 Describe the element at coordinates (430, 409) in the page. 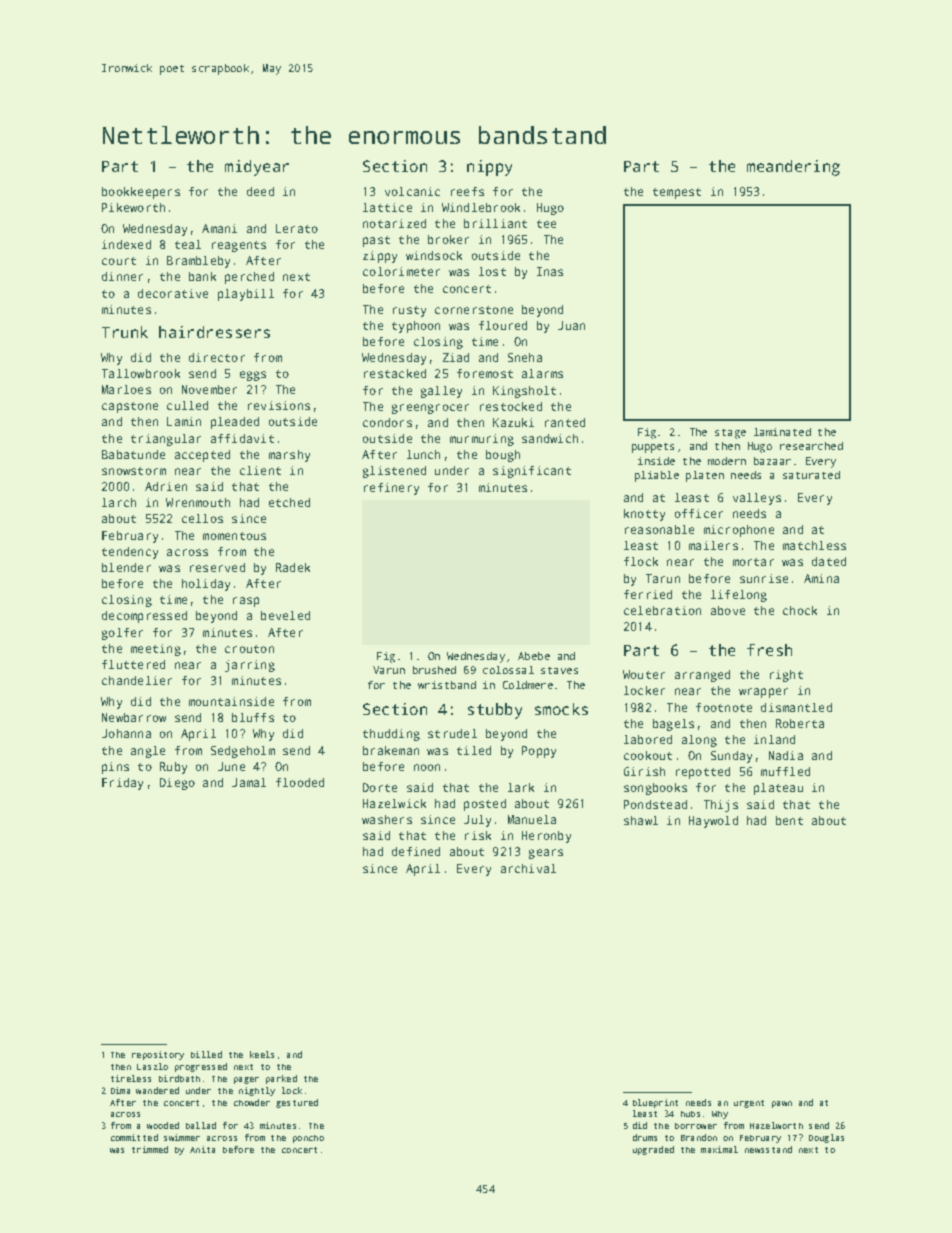

I see `greengrocer` at that location.
